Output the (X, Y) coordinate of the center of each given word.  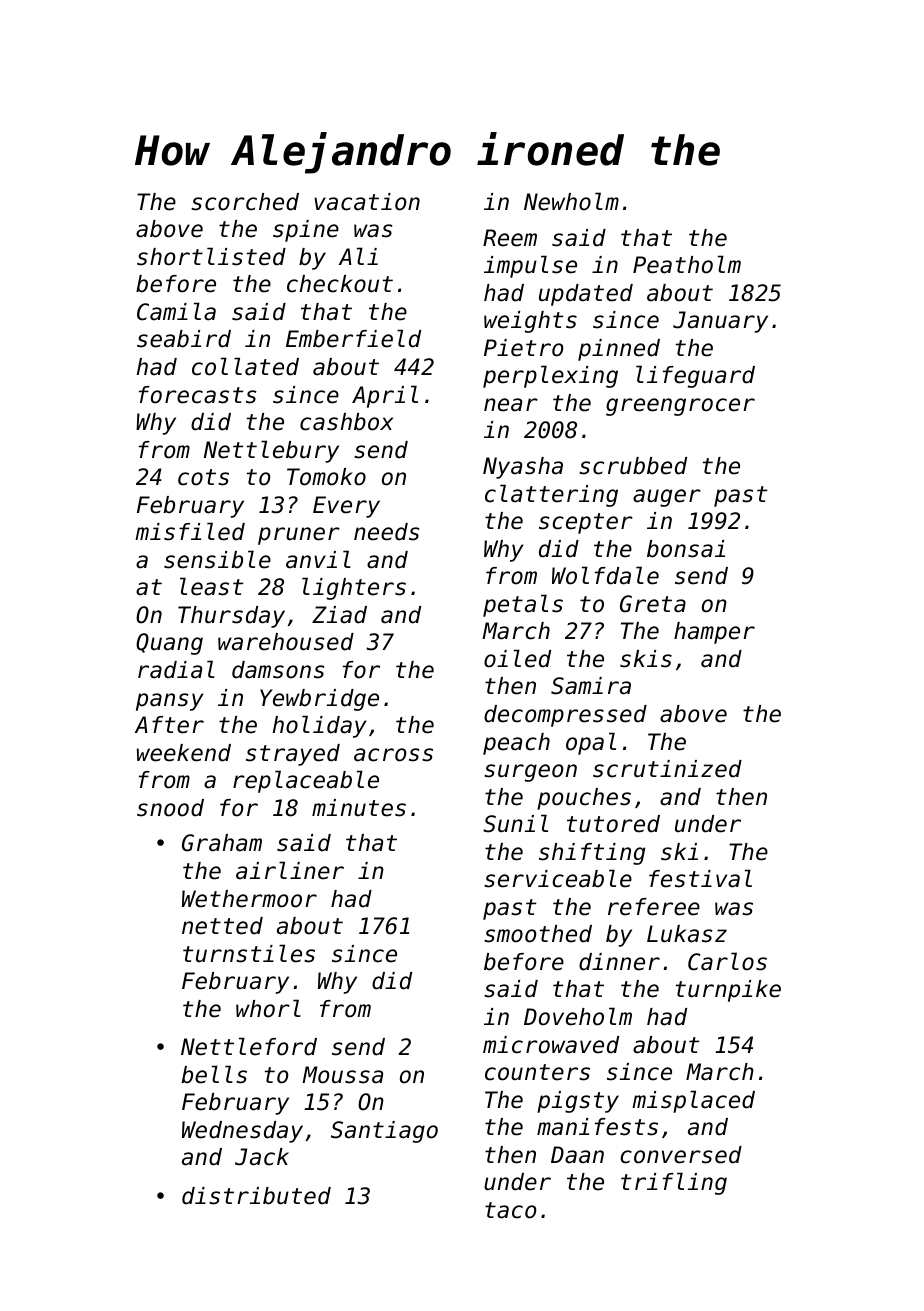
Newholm (571, 201)
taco (510, 1210)
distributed (256, 1196)
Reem (510, 238)
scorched (245, 202)
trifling (674, 1183)
